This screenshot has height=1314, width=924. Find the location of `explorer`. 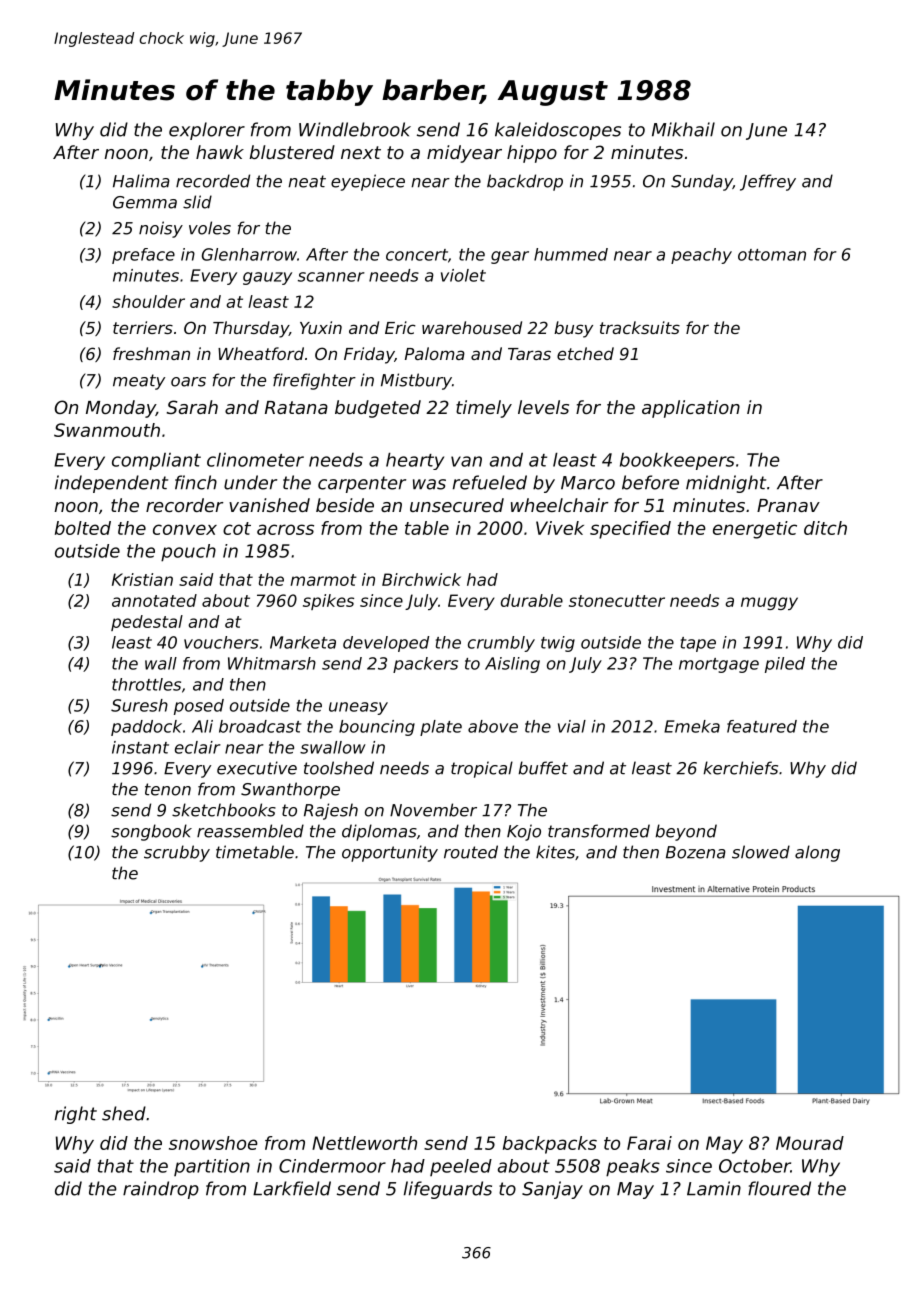

explorer is located at coordinates (207, 131).
